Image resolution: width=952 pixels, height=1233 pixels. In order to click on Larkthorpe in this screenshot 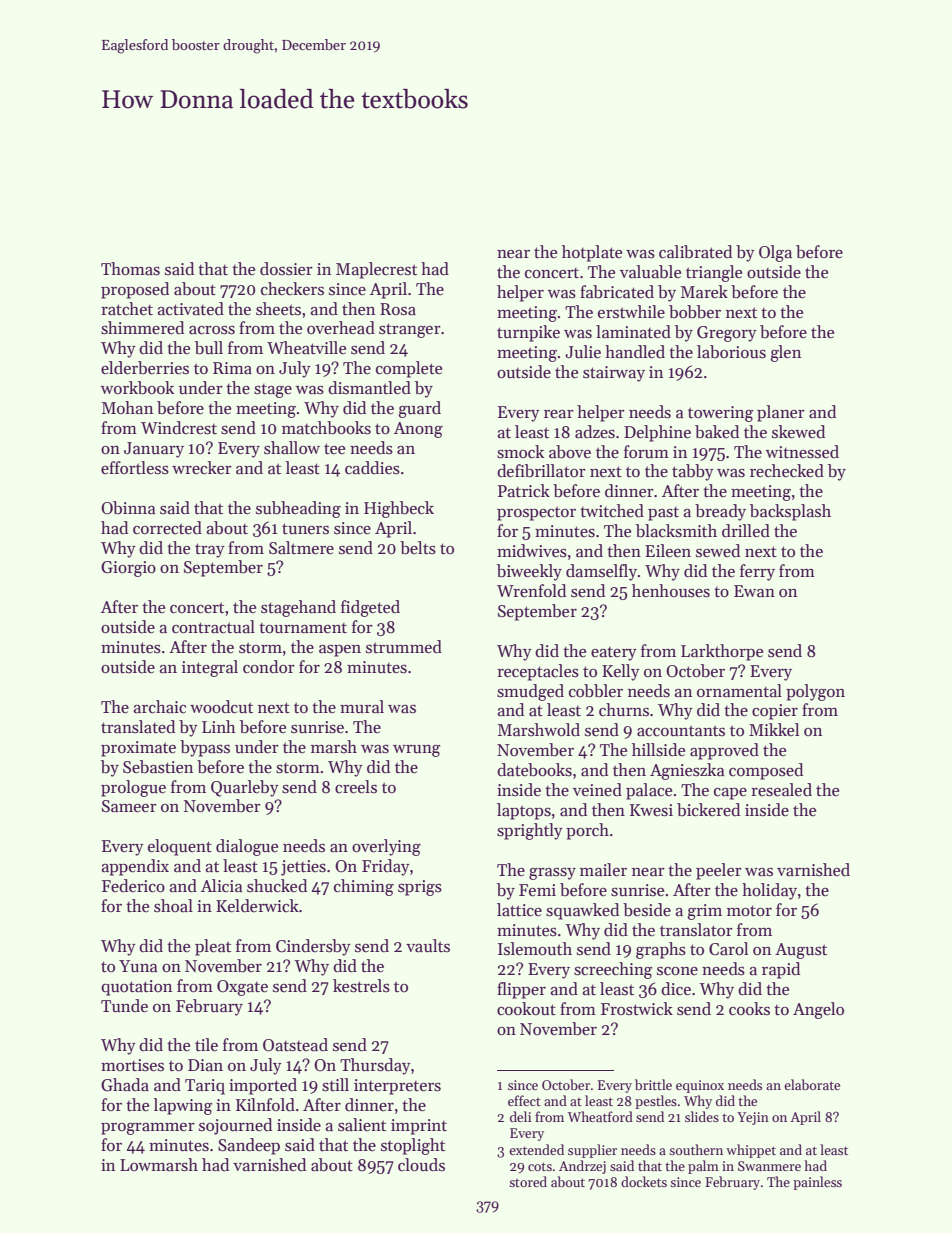, I will do `click(722, 652)`.
